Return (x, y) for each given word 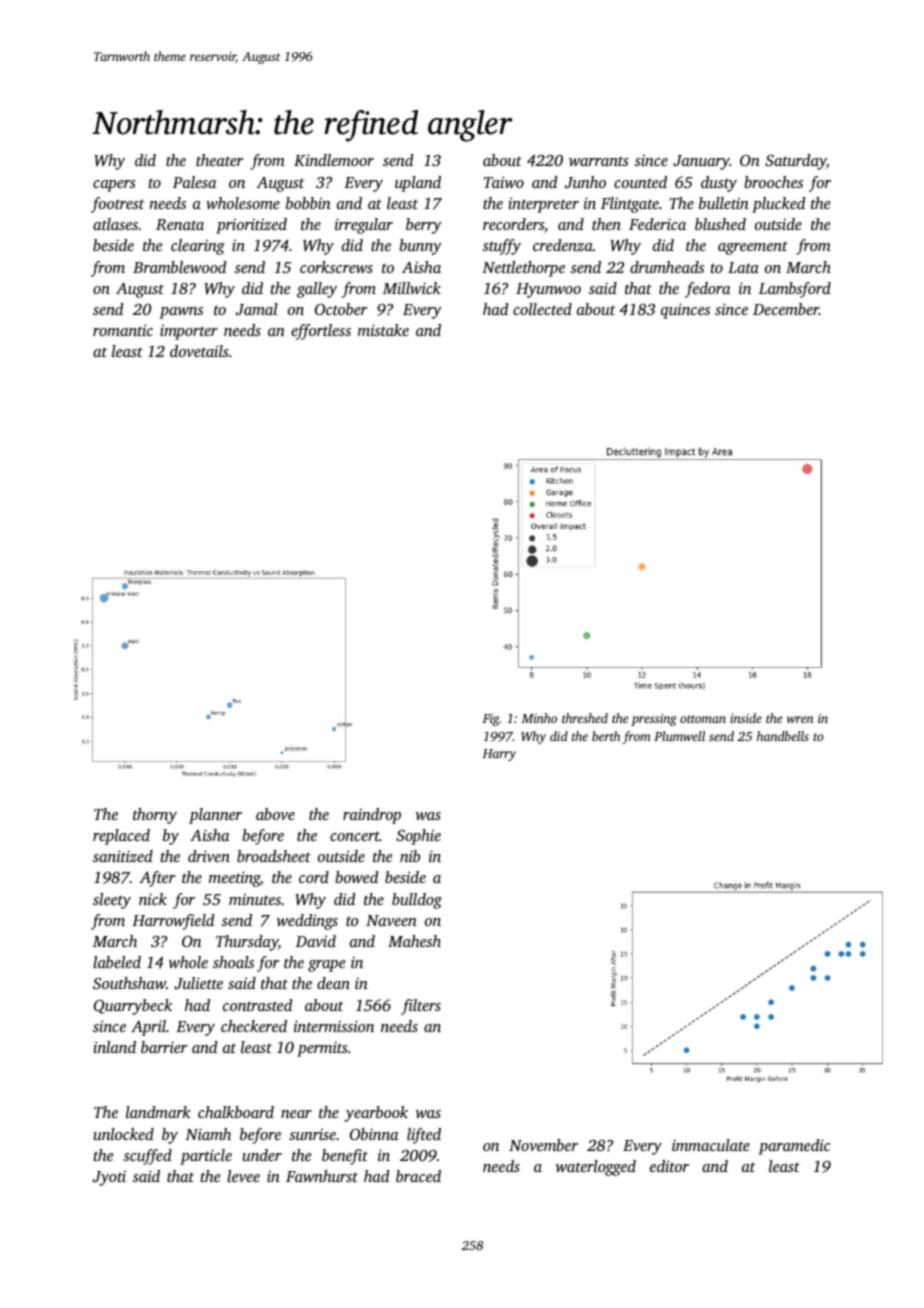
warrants (598, 161)
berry (424, 226)
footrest (118, 205)
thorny (155, 816)
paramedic (794, 1147)
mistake (383, 330)
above (275, 814)
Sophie (418, 837)
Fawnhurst (322, 1176)
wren (800, 719)
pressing (654, 720)
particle (206, 1157)
